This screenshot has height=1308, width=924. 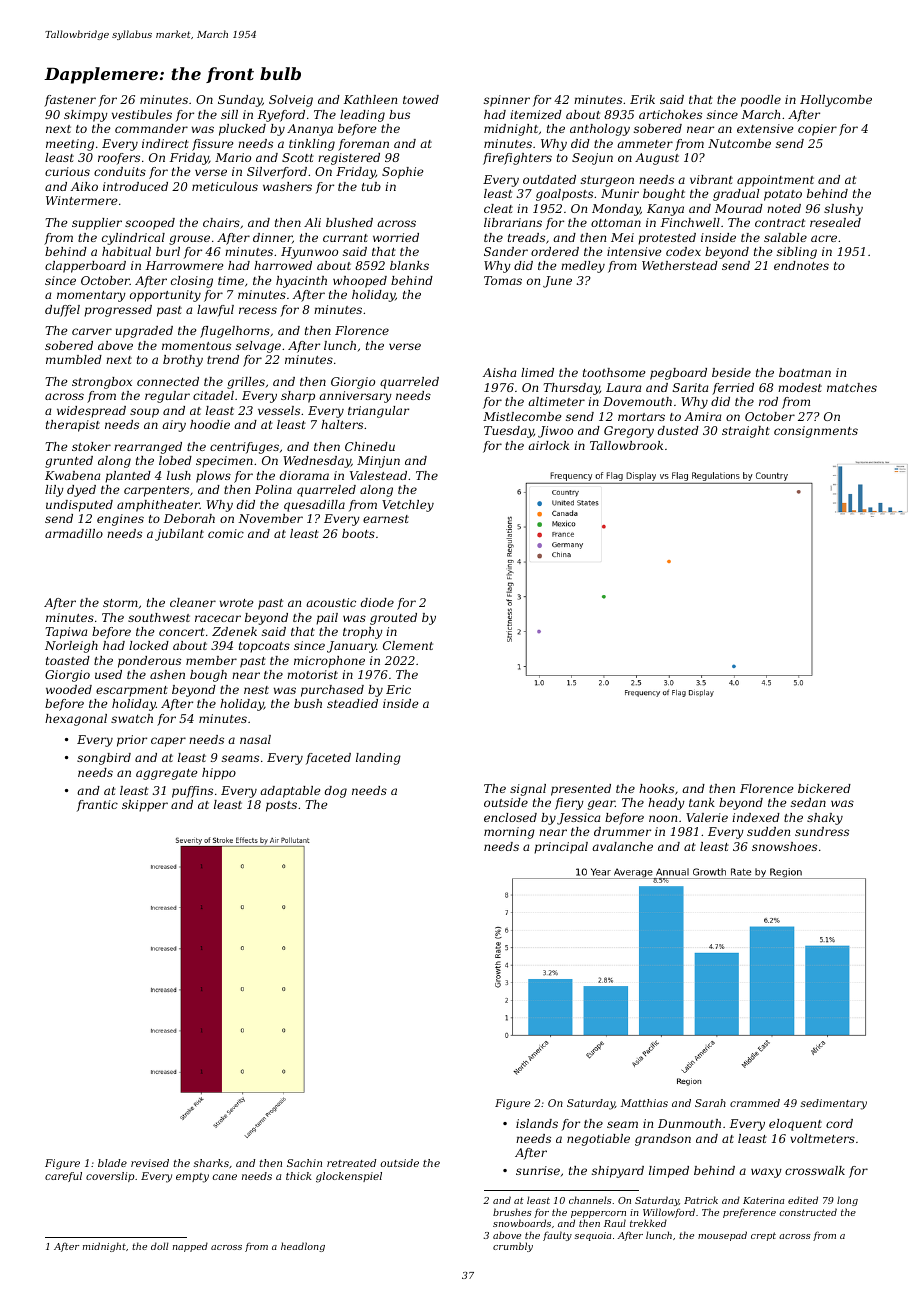 I want to click on glockenspiel, so click(x=349, y=1177).
